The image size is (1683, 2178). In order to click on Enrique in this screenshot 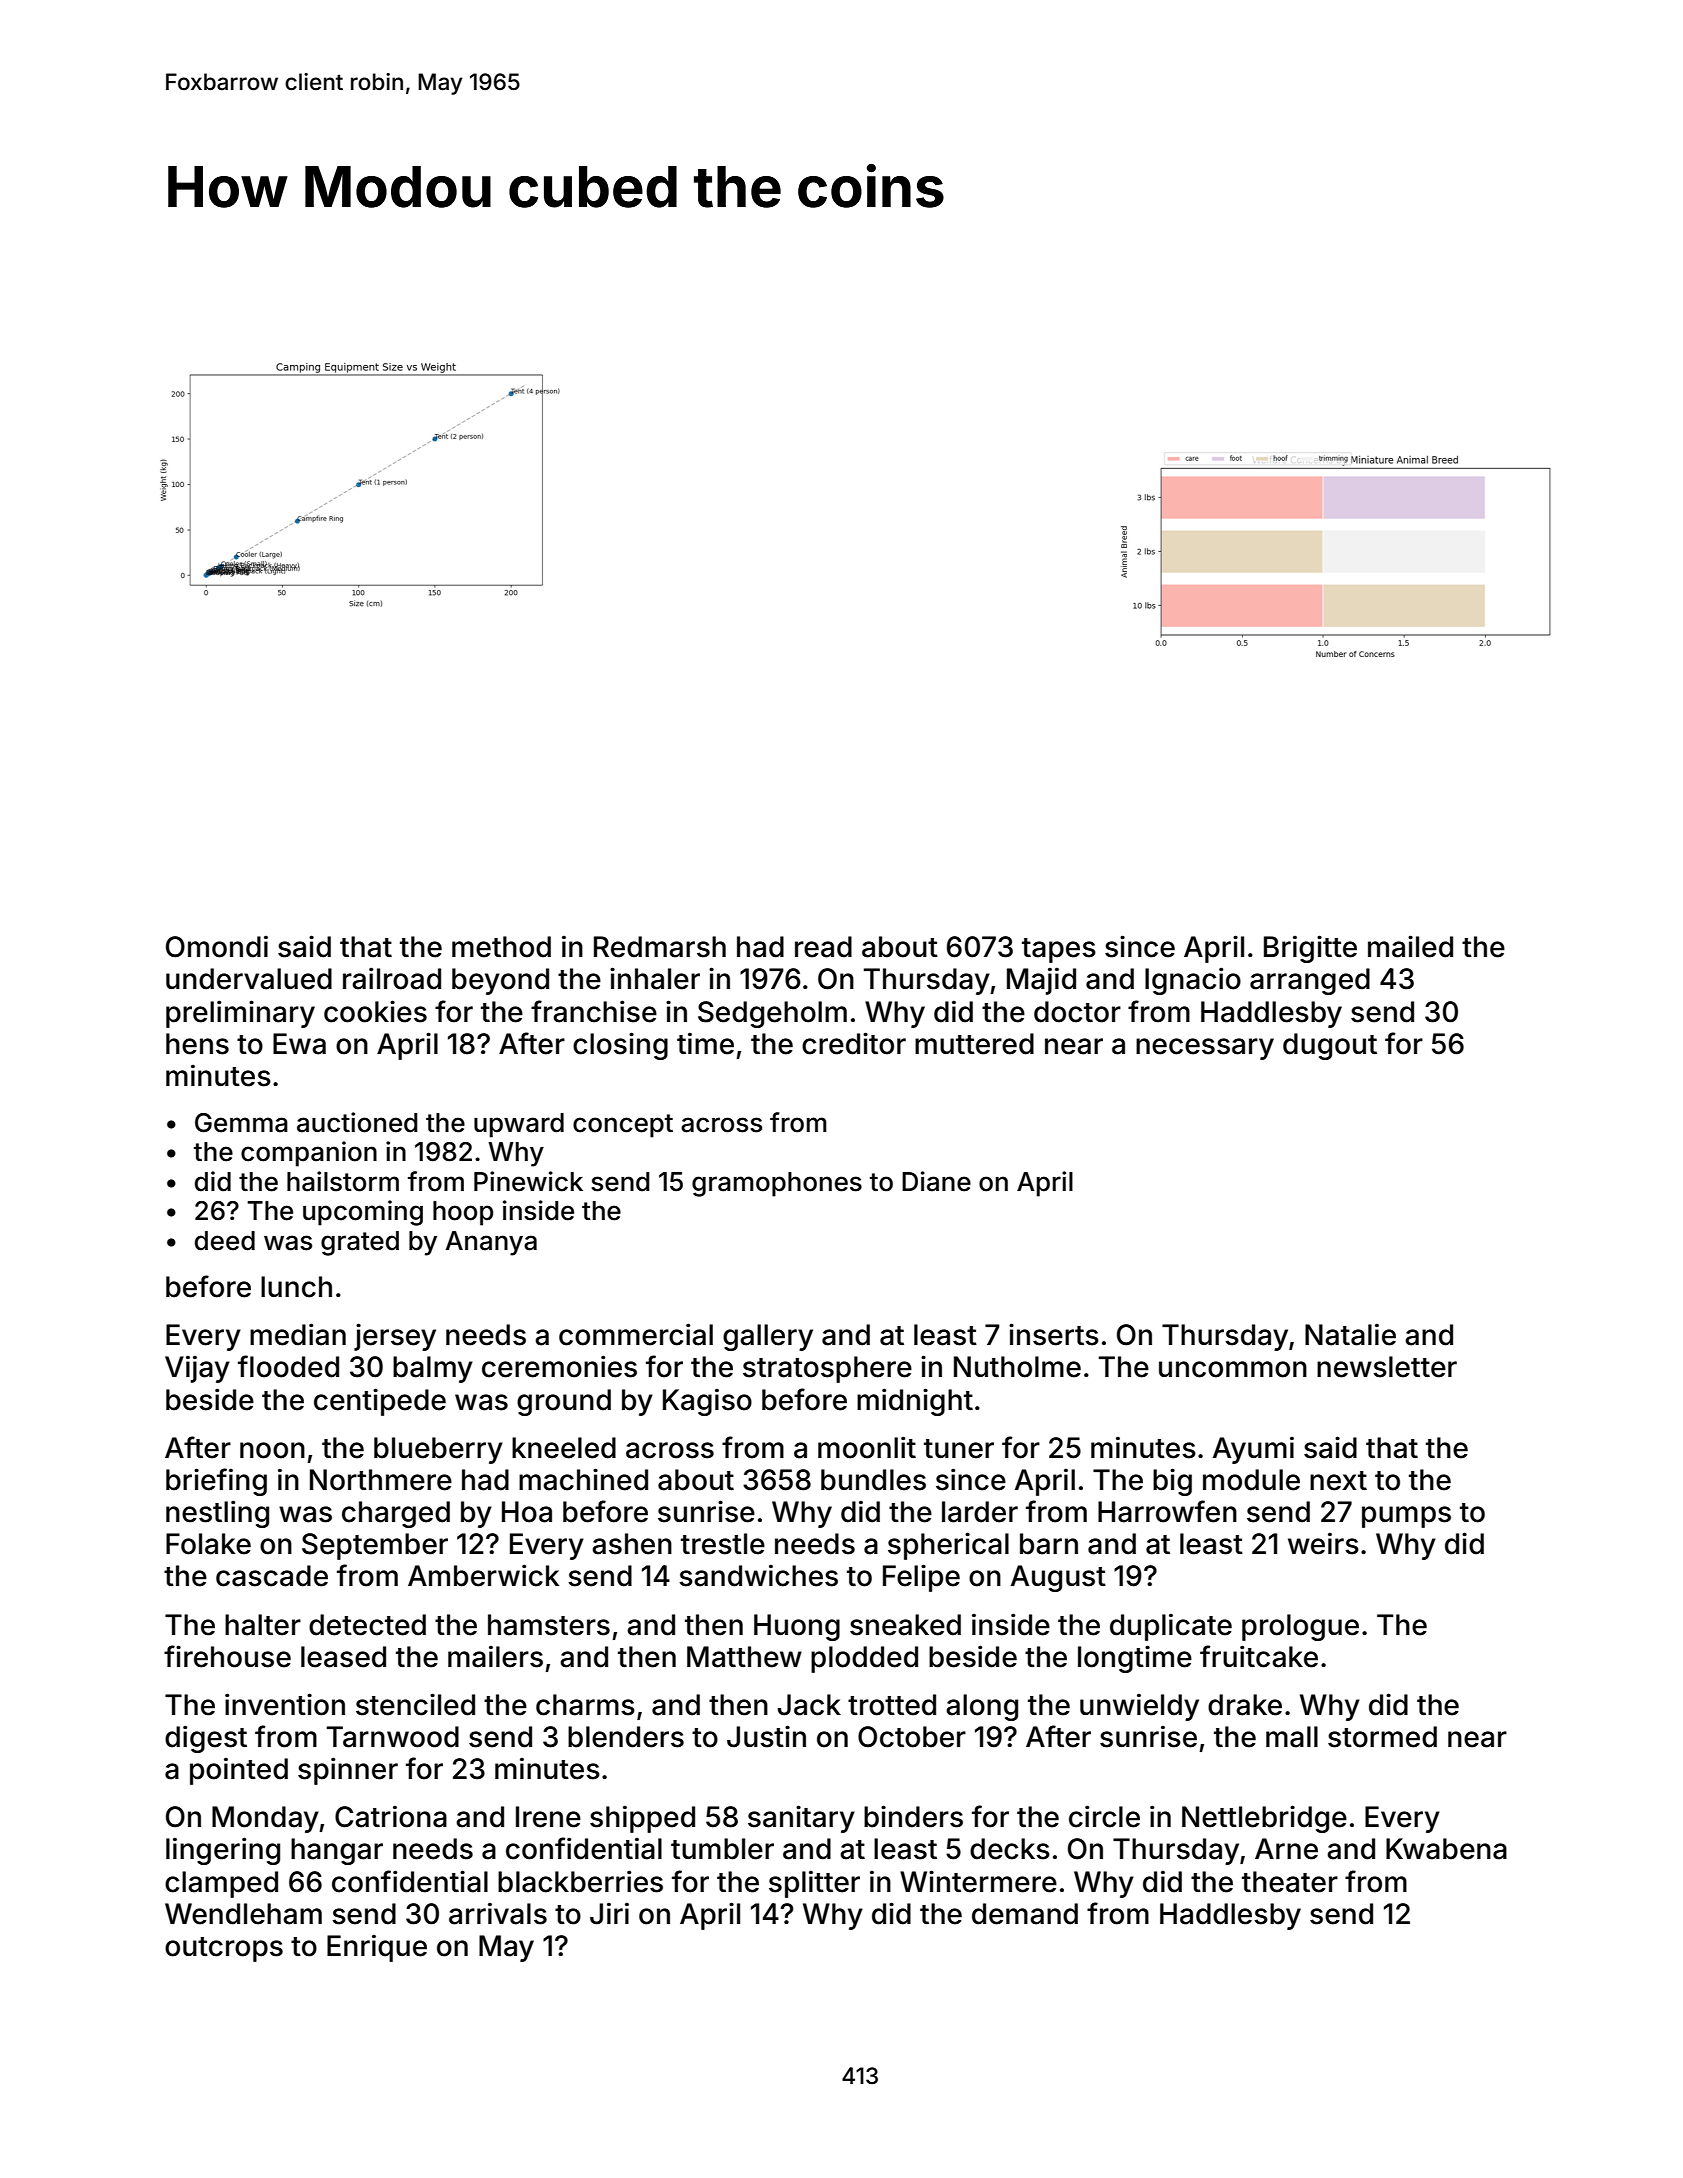, I will do `click(377, 1948)`.
